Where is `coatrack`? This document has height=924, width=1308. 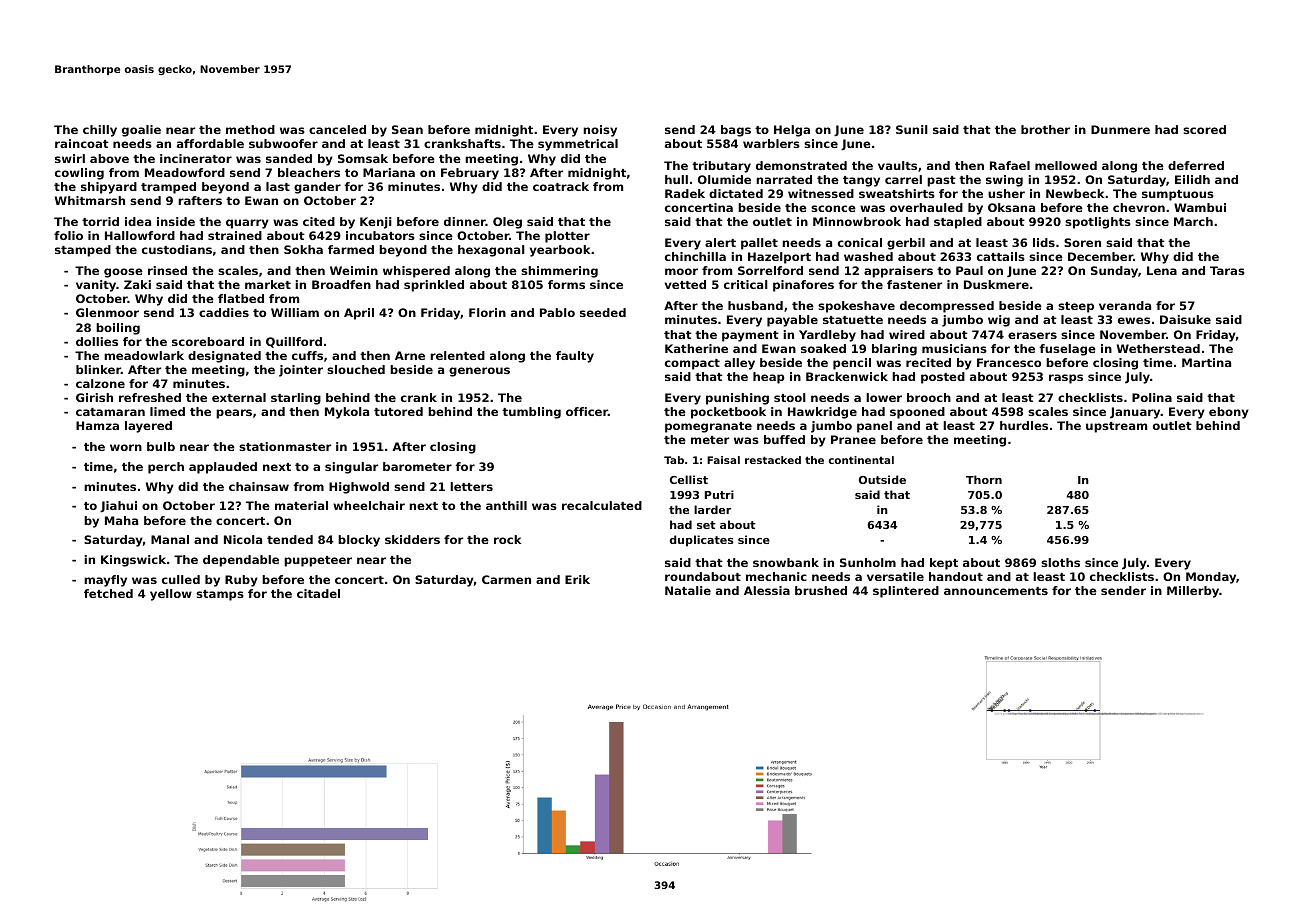
coatrack is located at coordinates (561, 186).
